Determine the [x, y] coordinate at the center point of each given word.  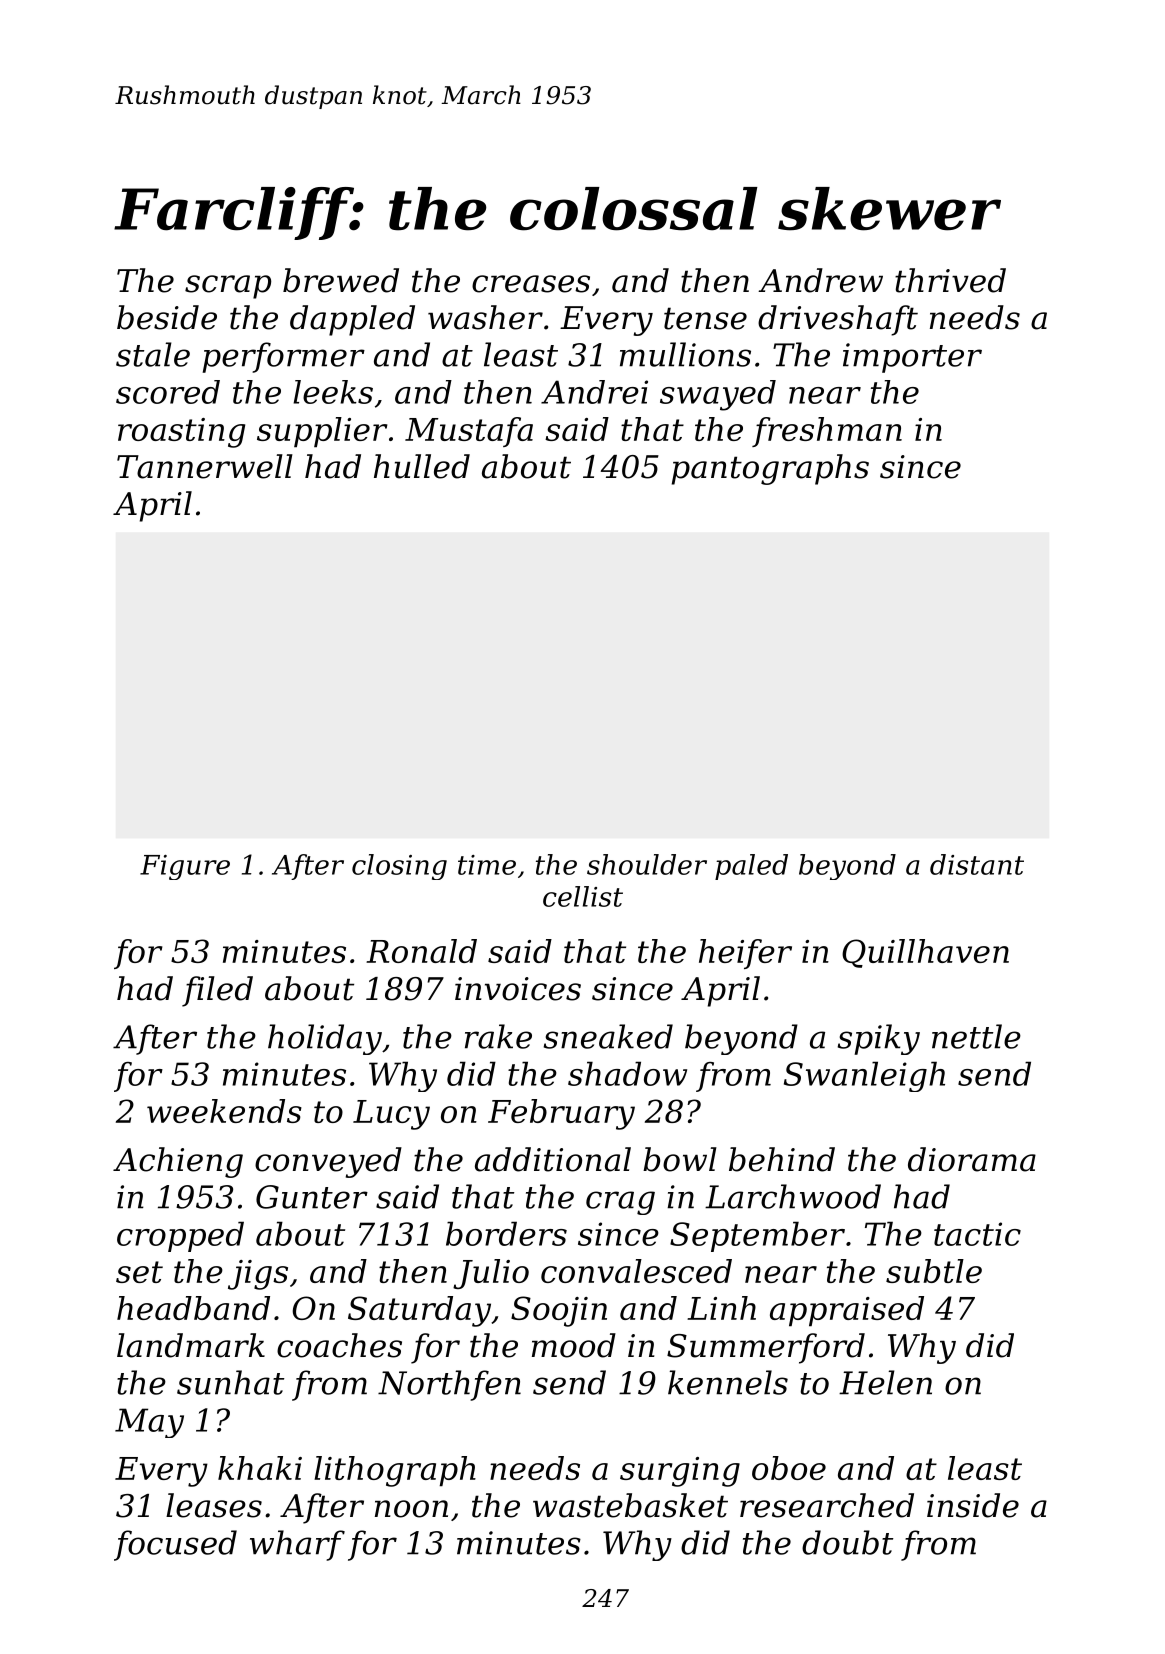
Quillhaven [925, 953]
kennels [728, 1382]
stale [153, 354]
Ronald [421, 951]
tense [705, 318]
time [487, 865]
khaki [260, 1468]
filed [217, 991]
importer [912, 358]
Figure [185, 867]
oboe [789, 1468]
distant [977, 864]
